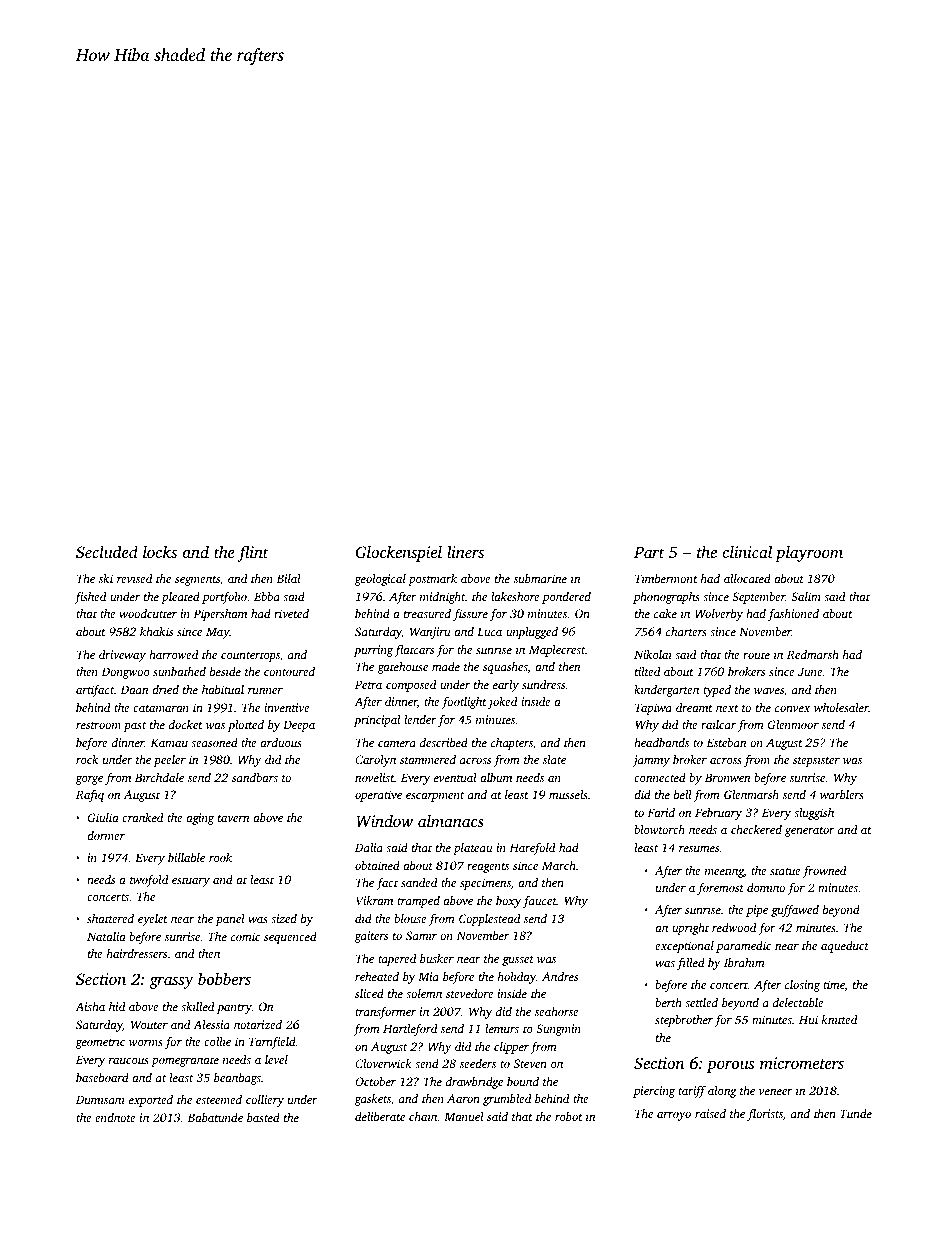 This screenshot has height=1233, width=952. What do you see at coordinates (647, 671) in the screenshot?
I see `tilted` at bounding box center [647, 671].
